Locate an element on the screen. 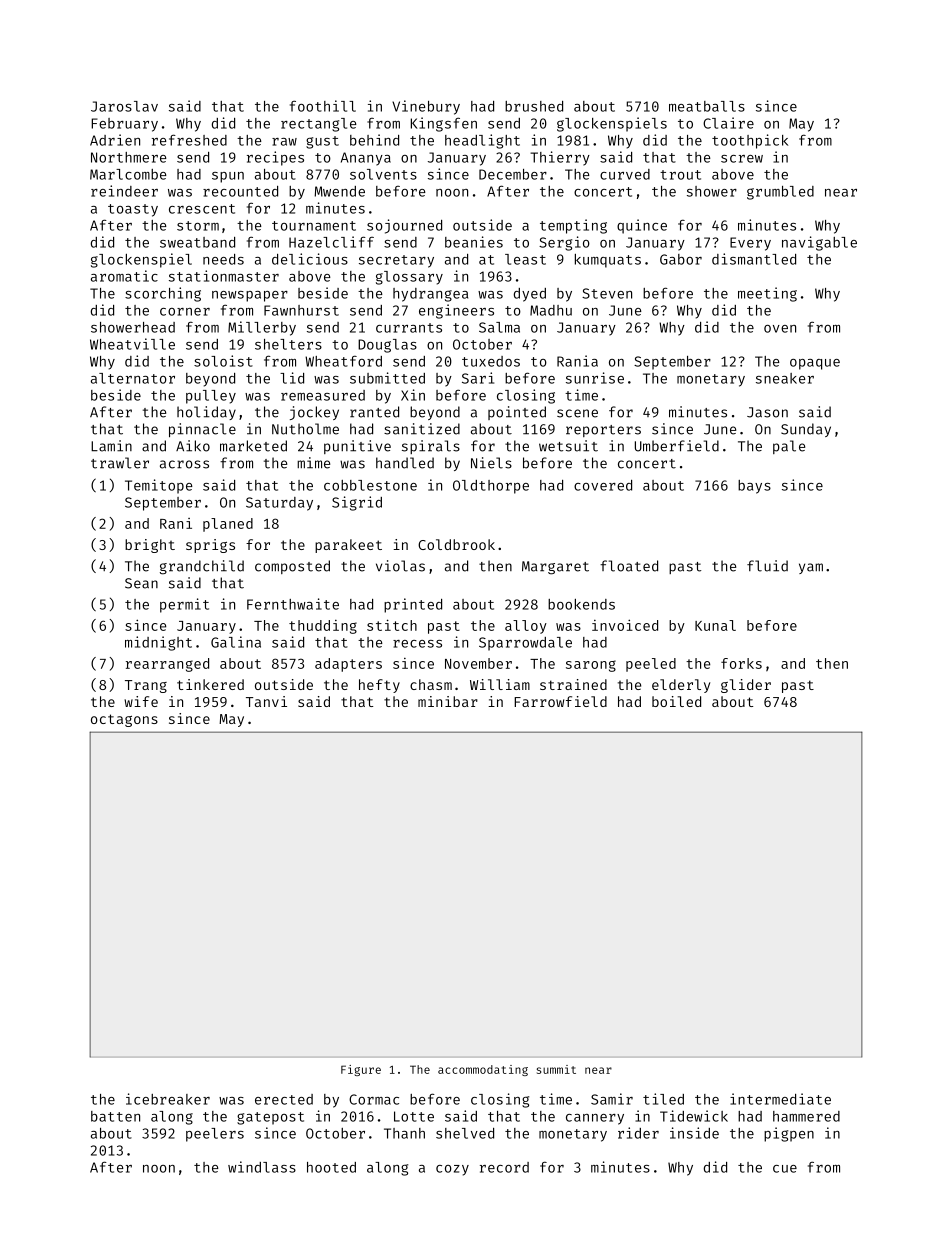 The height and width of the screenshot is (1233, 952). meatballs is located at coordinates (707, 106).
